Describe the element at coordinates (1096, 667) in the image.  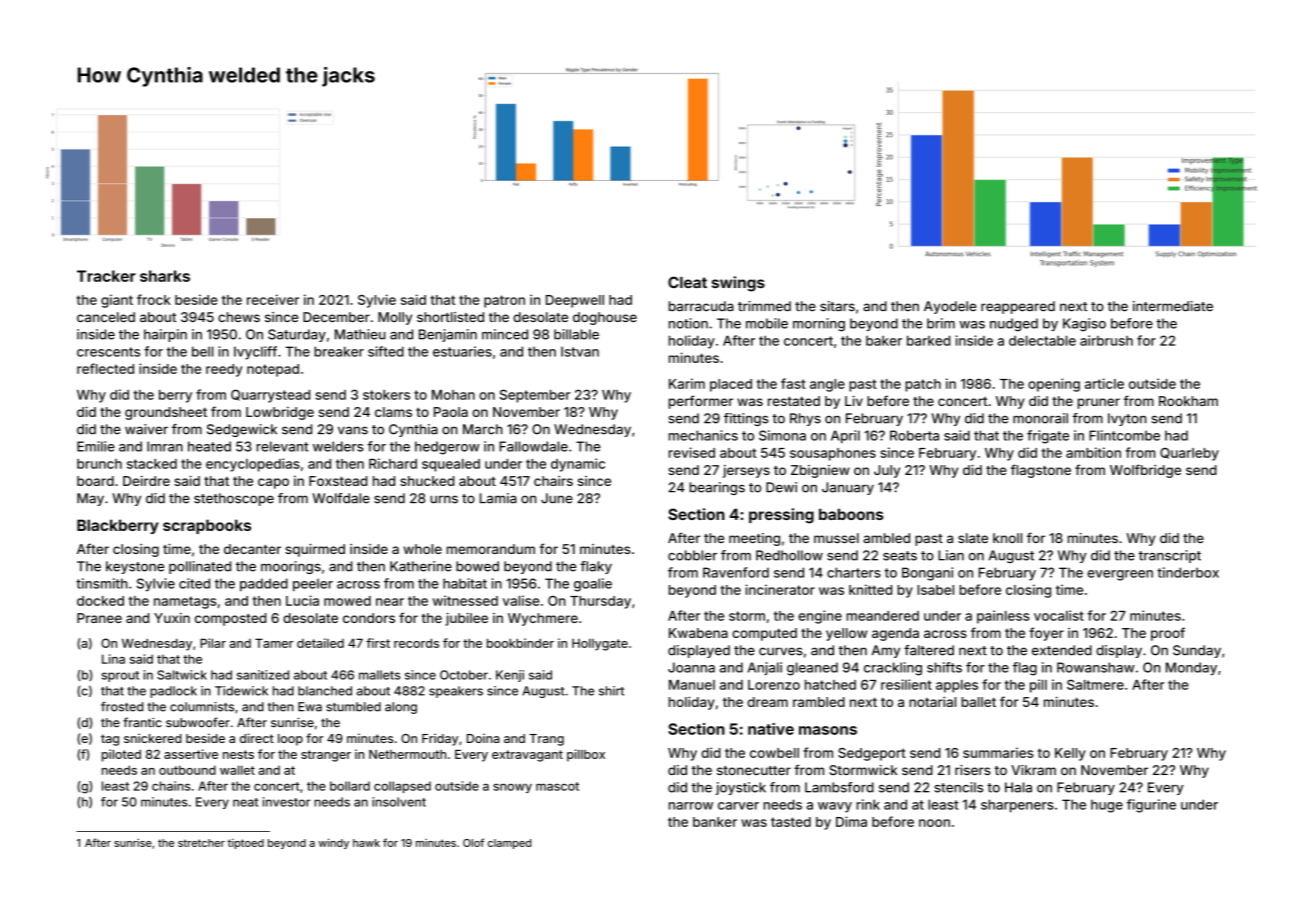
I see `Rowanshaw` at that location.
